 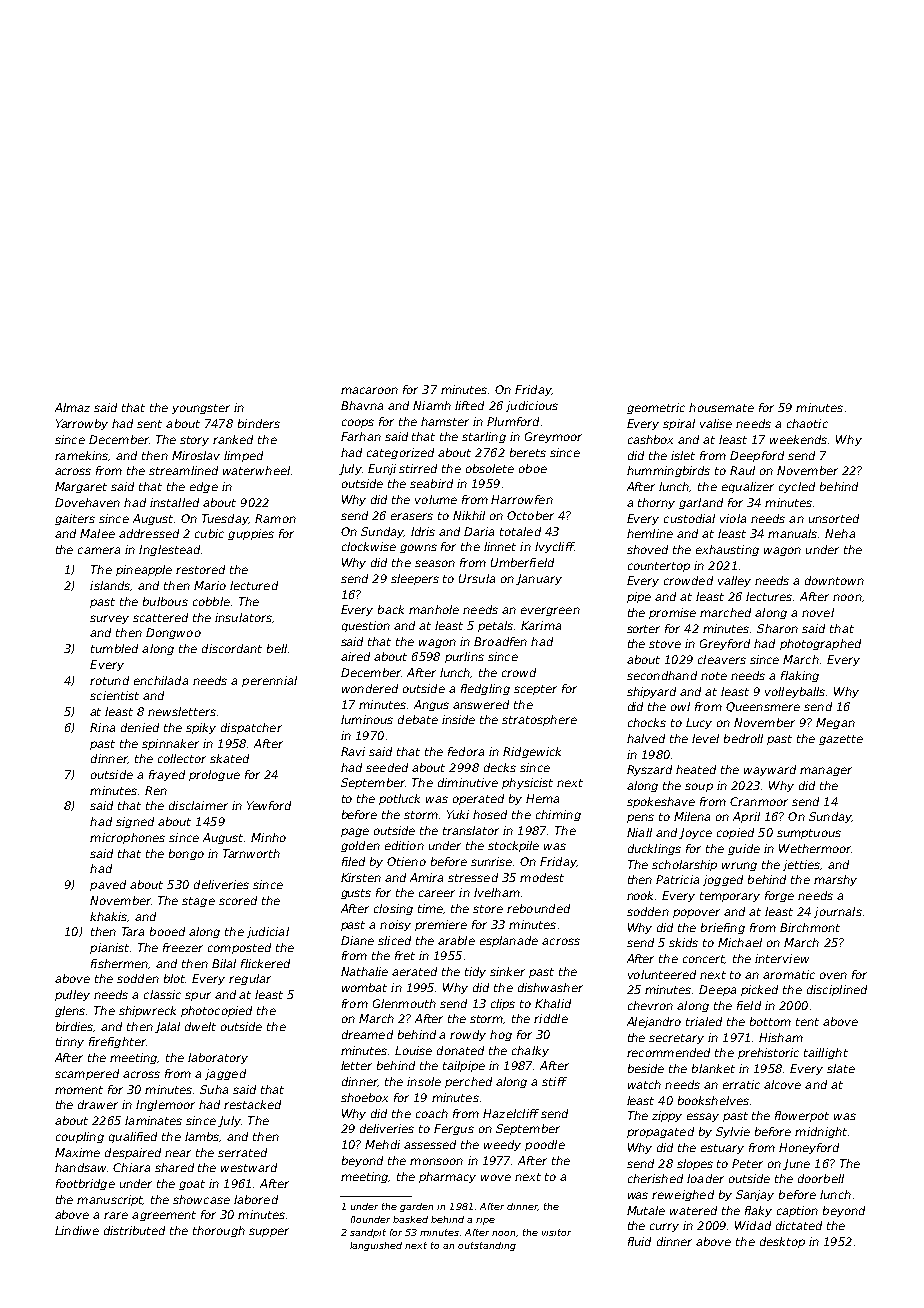 What do you see at coordinates (79, 1090) in the screenshot?
I see `moment` at bounding box center [79, 1090].
